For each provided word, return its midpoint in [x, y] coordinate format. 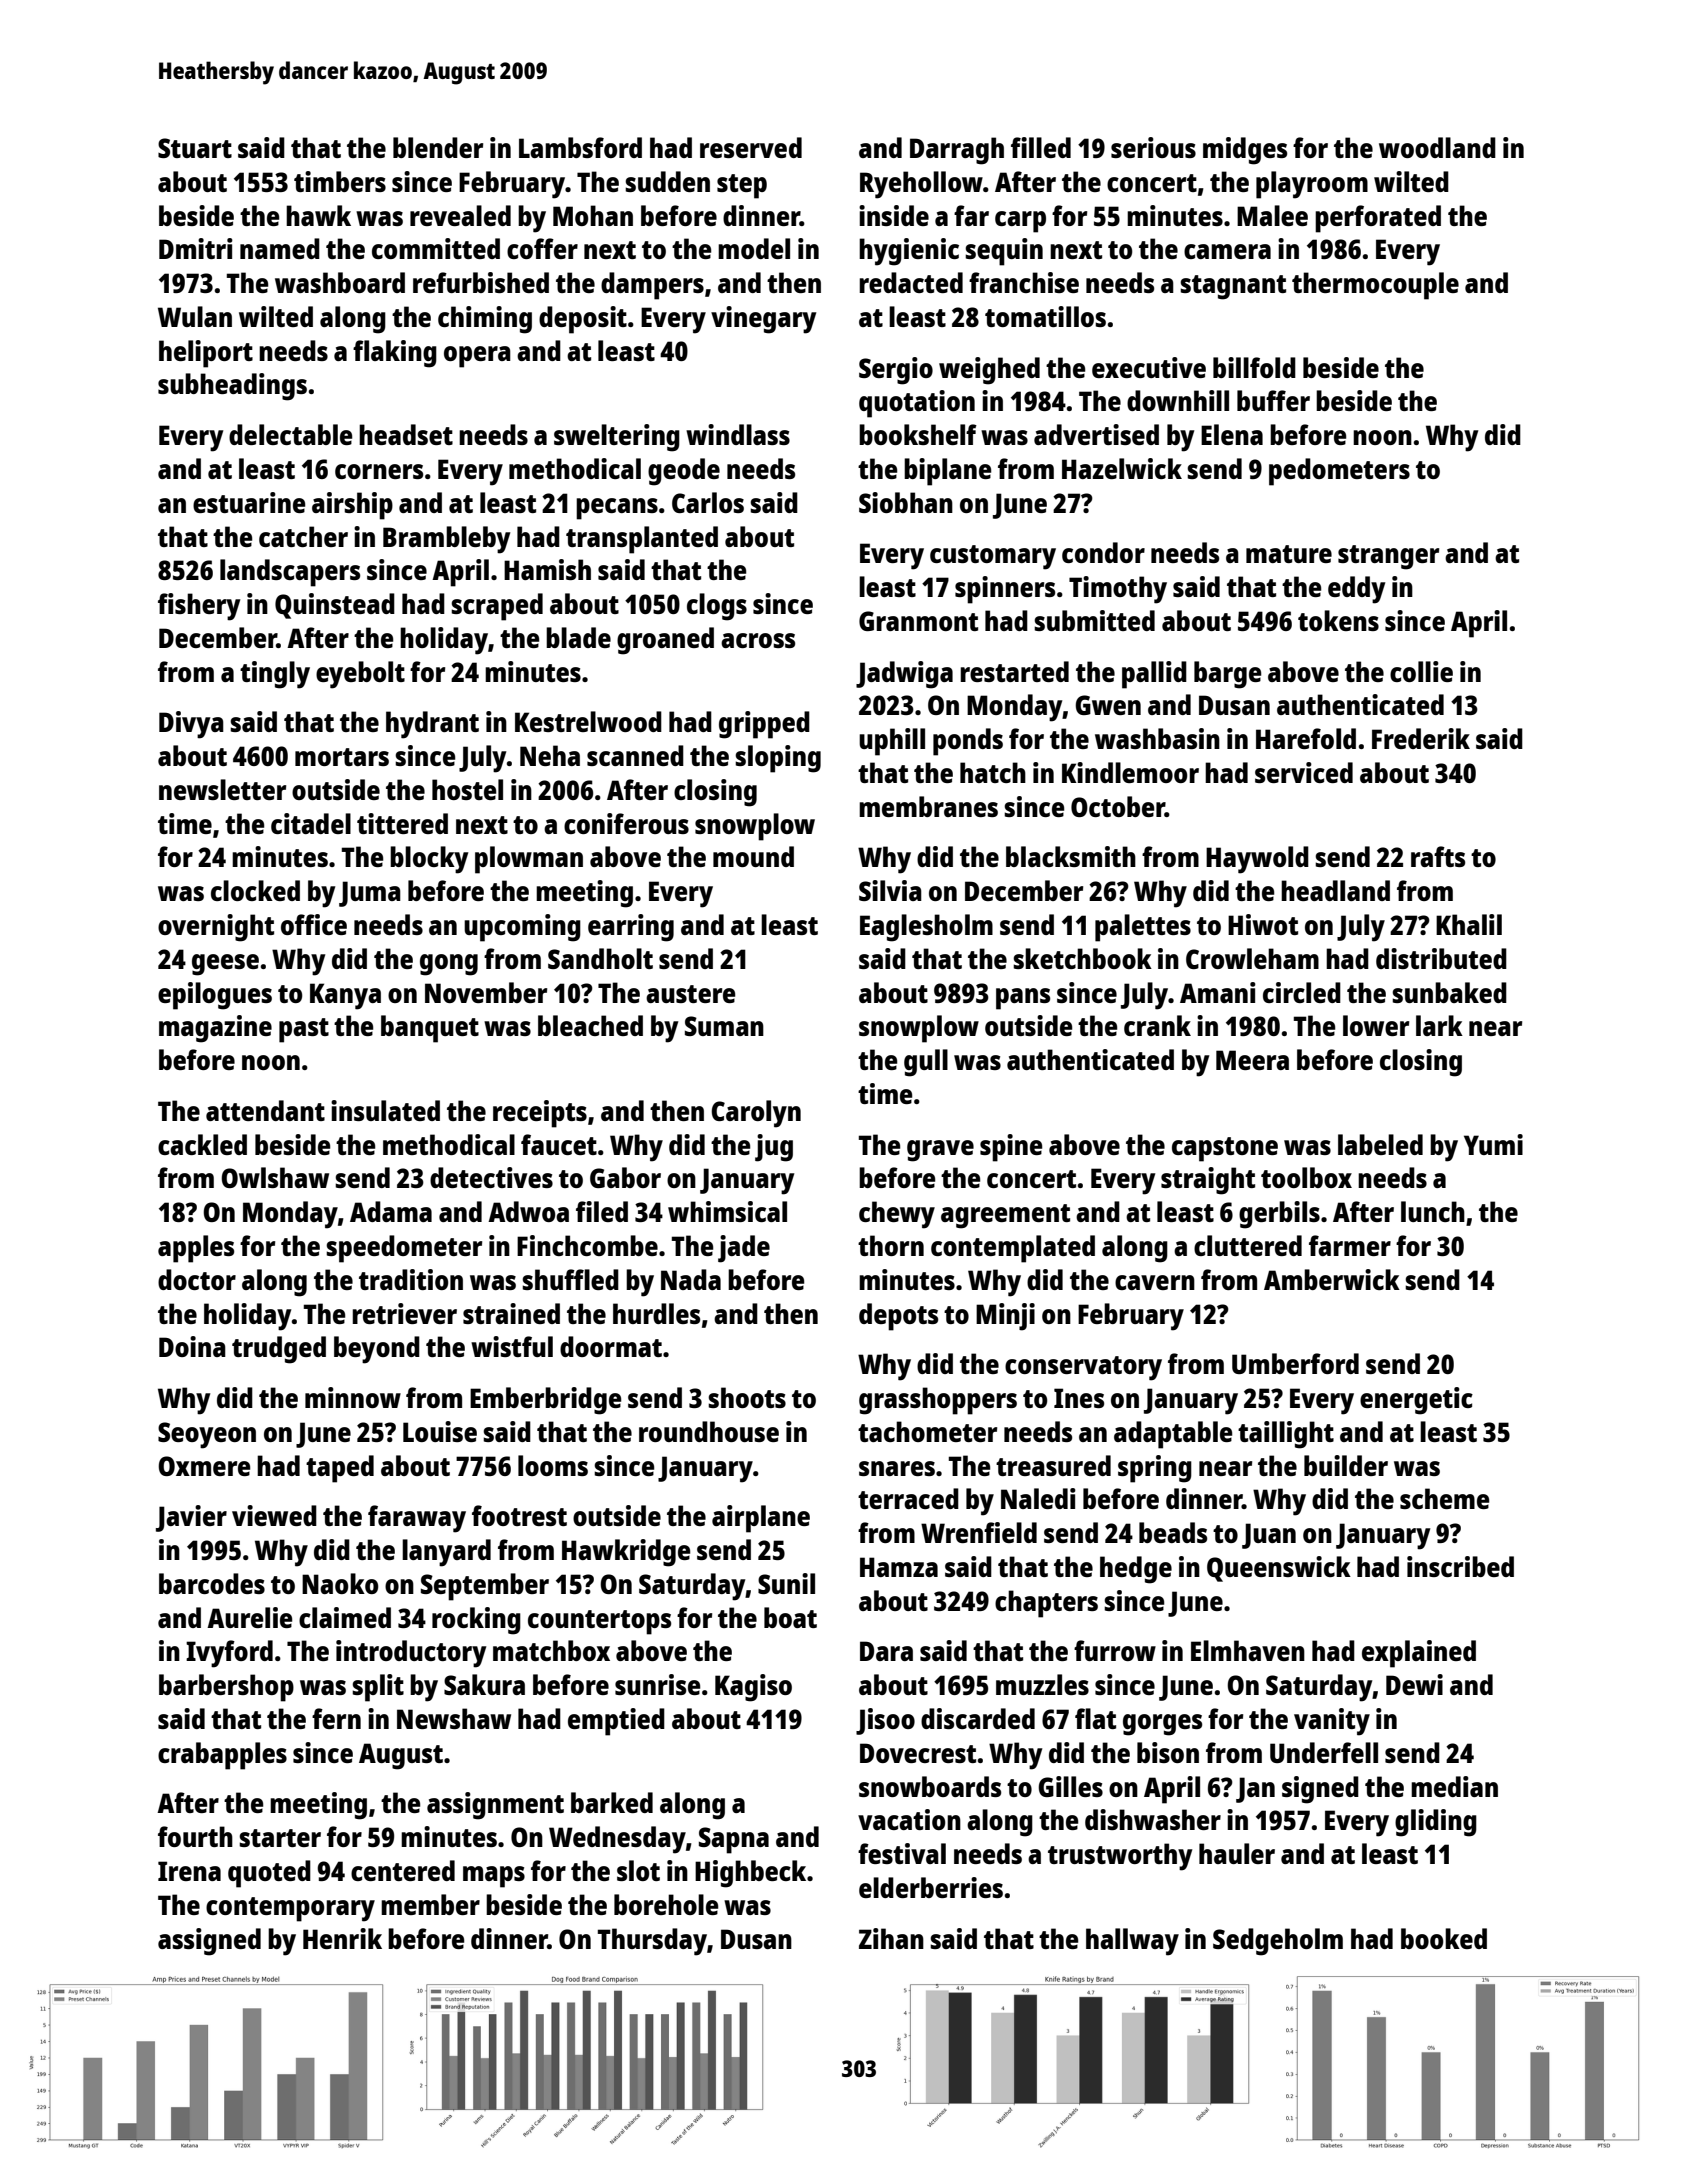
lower [1376, 1025]
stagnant [1233, 287]
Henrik [342, 1938]
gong [449, 965]
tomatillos [1045, 316]
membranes [928, 806]
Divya [191, 725]
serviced [1304, 772]
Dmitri [196, 248]
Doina [192, 1346]
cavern [1155, 1282]
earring [631, 928]
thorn [891, 1245]
